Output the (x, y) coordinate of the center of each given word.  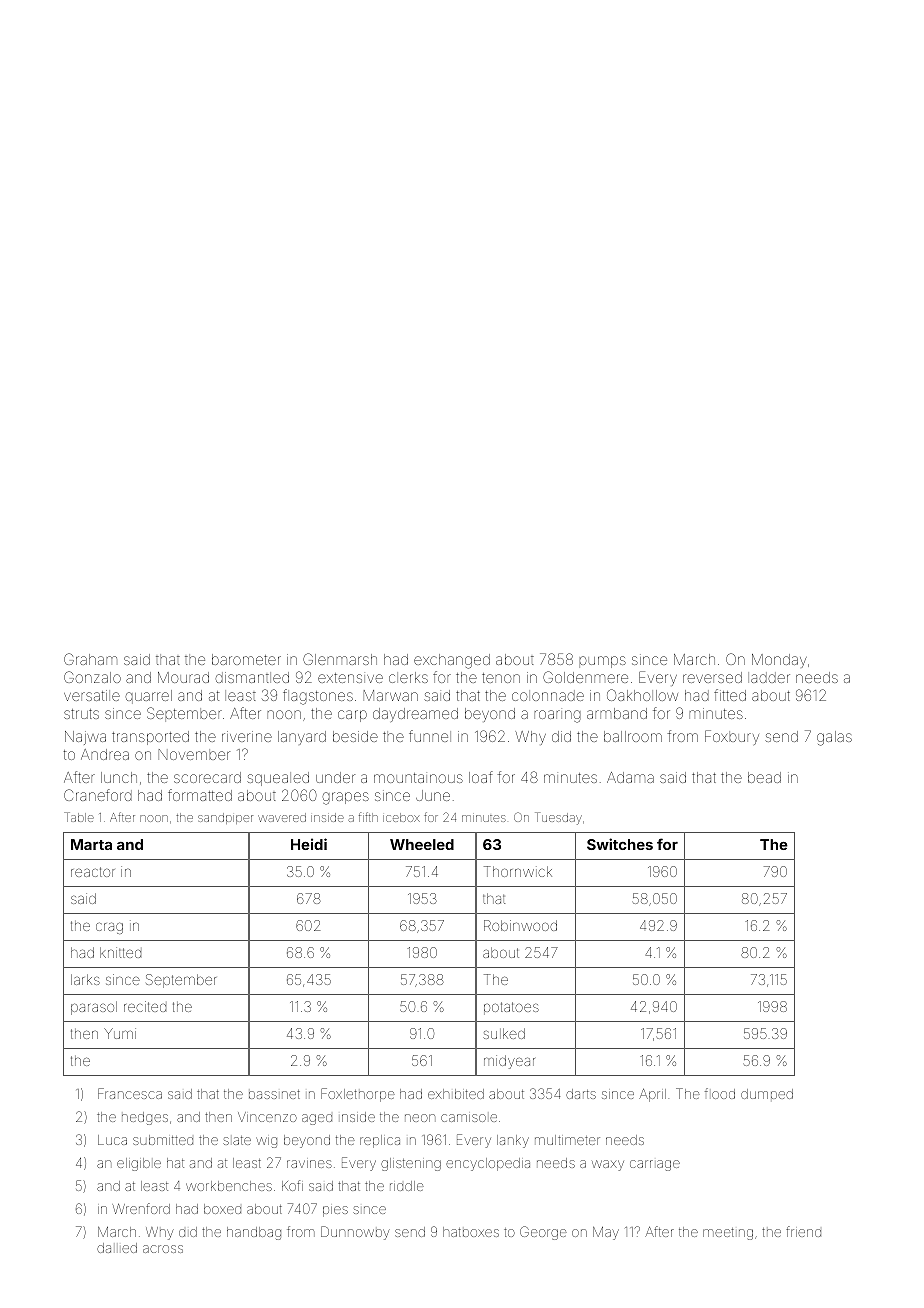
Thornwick (518, 871)
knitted (120, 952)
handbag (254, 1233)
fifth (368, 817)
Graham (90, 659)
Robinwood (520, 925)
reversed (712, 677)
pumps (602, 662)
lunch (119, 777)
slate (237, 1140)
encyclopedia (488, 1164)
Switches (620, 844)
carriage (655, 1165)
